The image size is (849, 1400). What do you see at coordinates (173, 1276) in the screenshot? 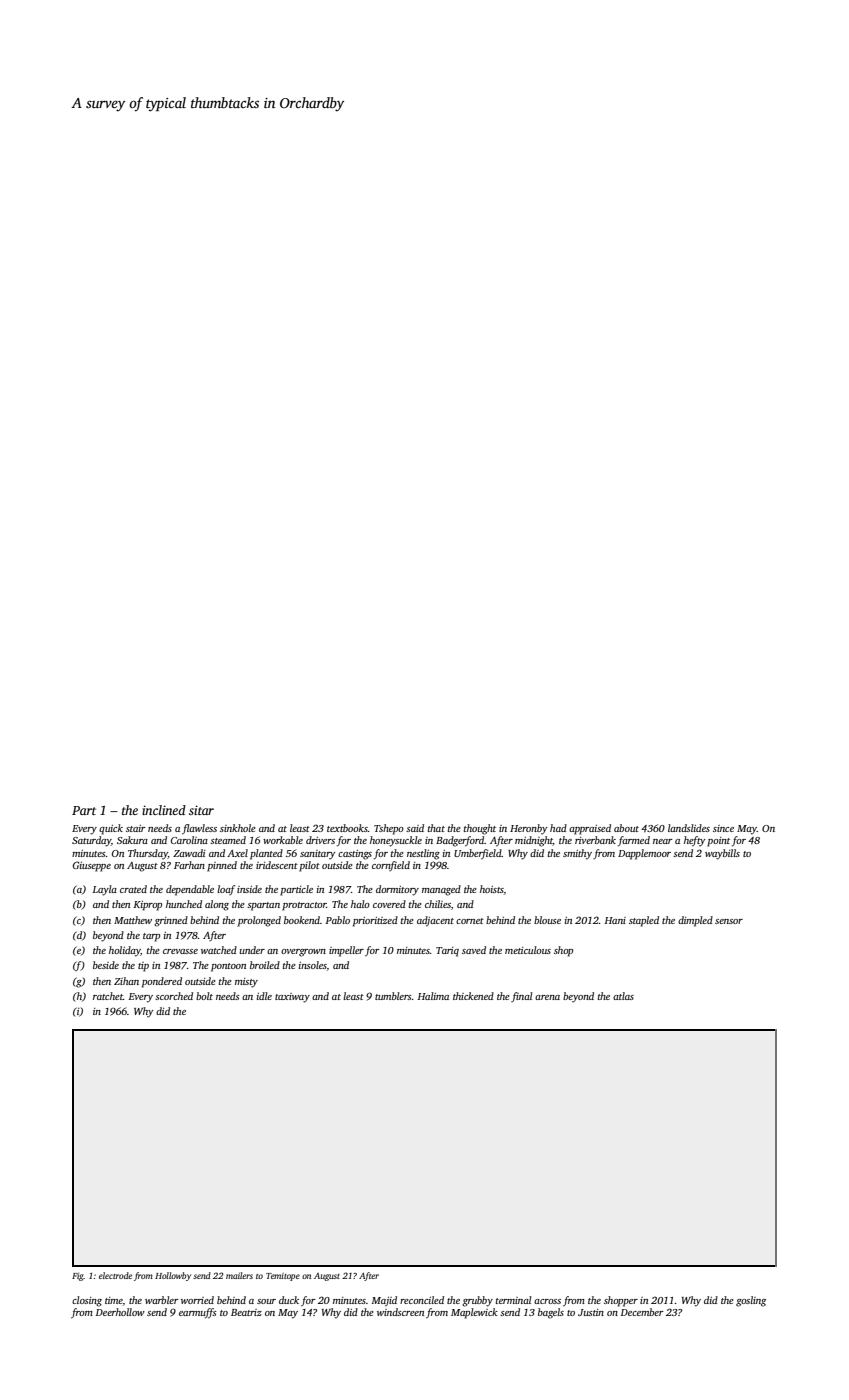
I see `Hollowby` at bounding box center [173, 1276].
